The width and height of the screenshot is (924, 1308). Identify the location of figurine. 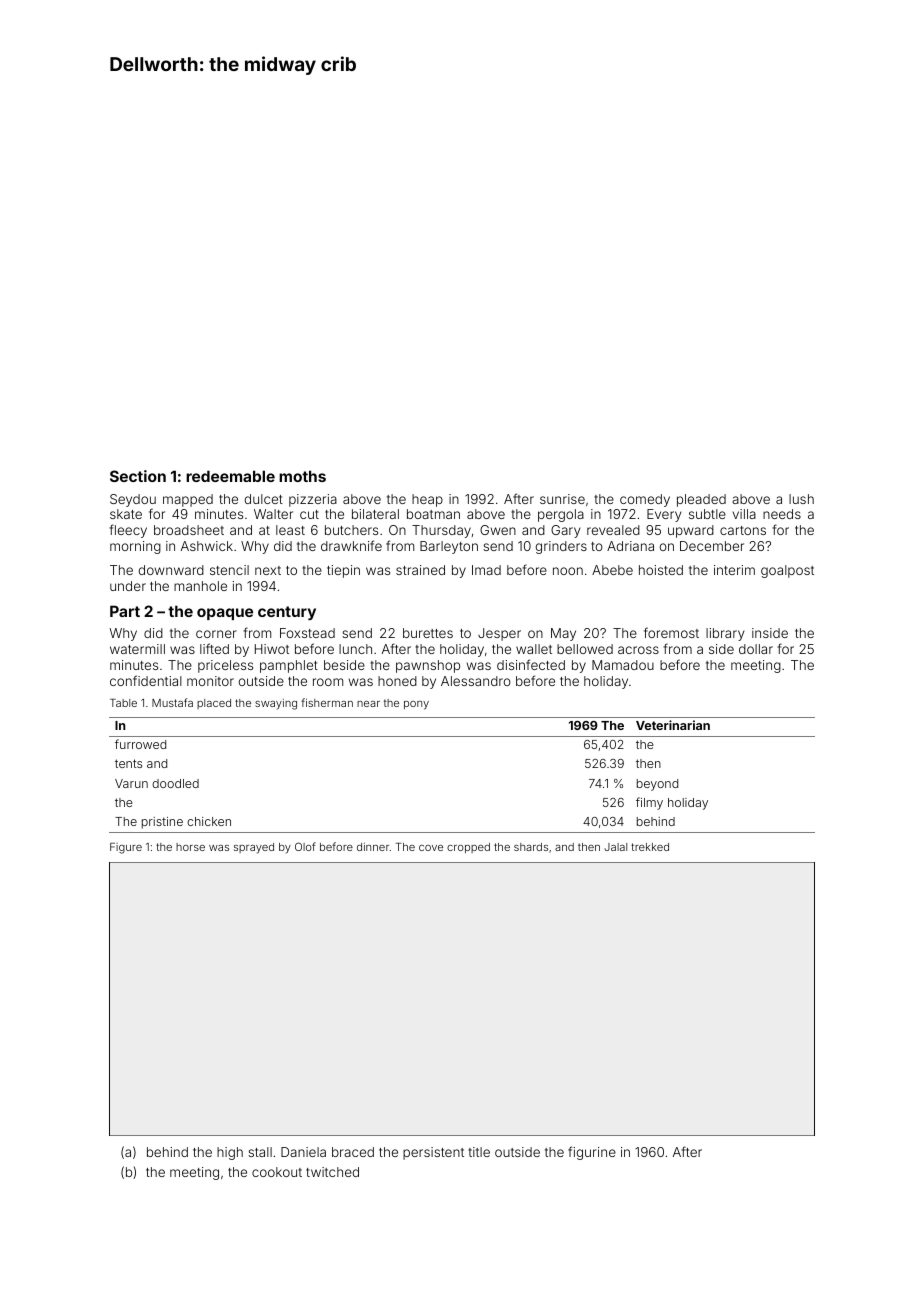
(592, 1153).
